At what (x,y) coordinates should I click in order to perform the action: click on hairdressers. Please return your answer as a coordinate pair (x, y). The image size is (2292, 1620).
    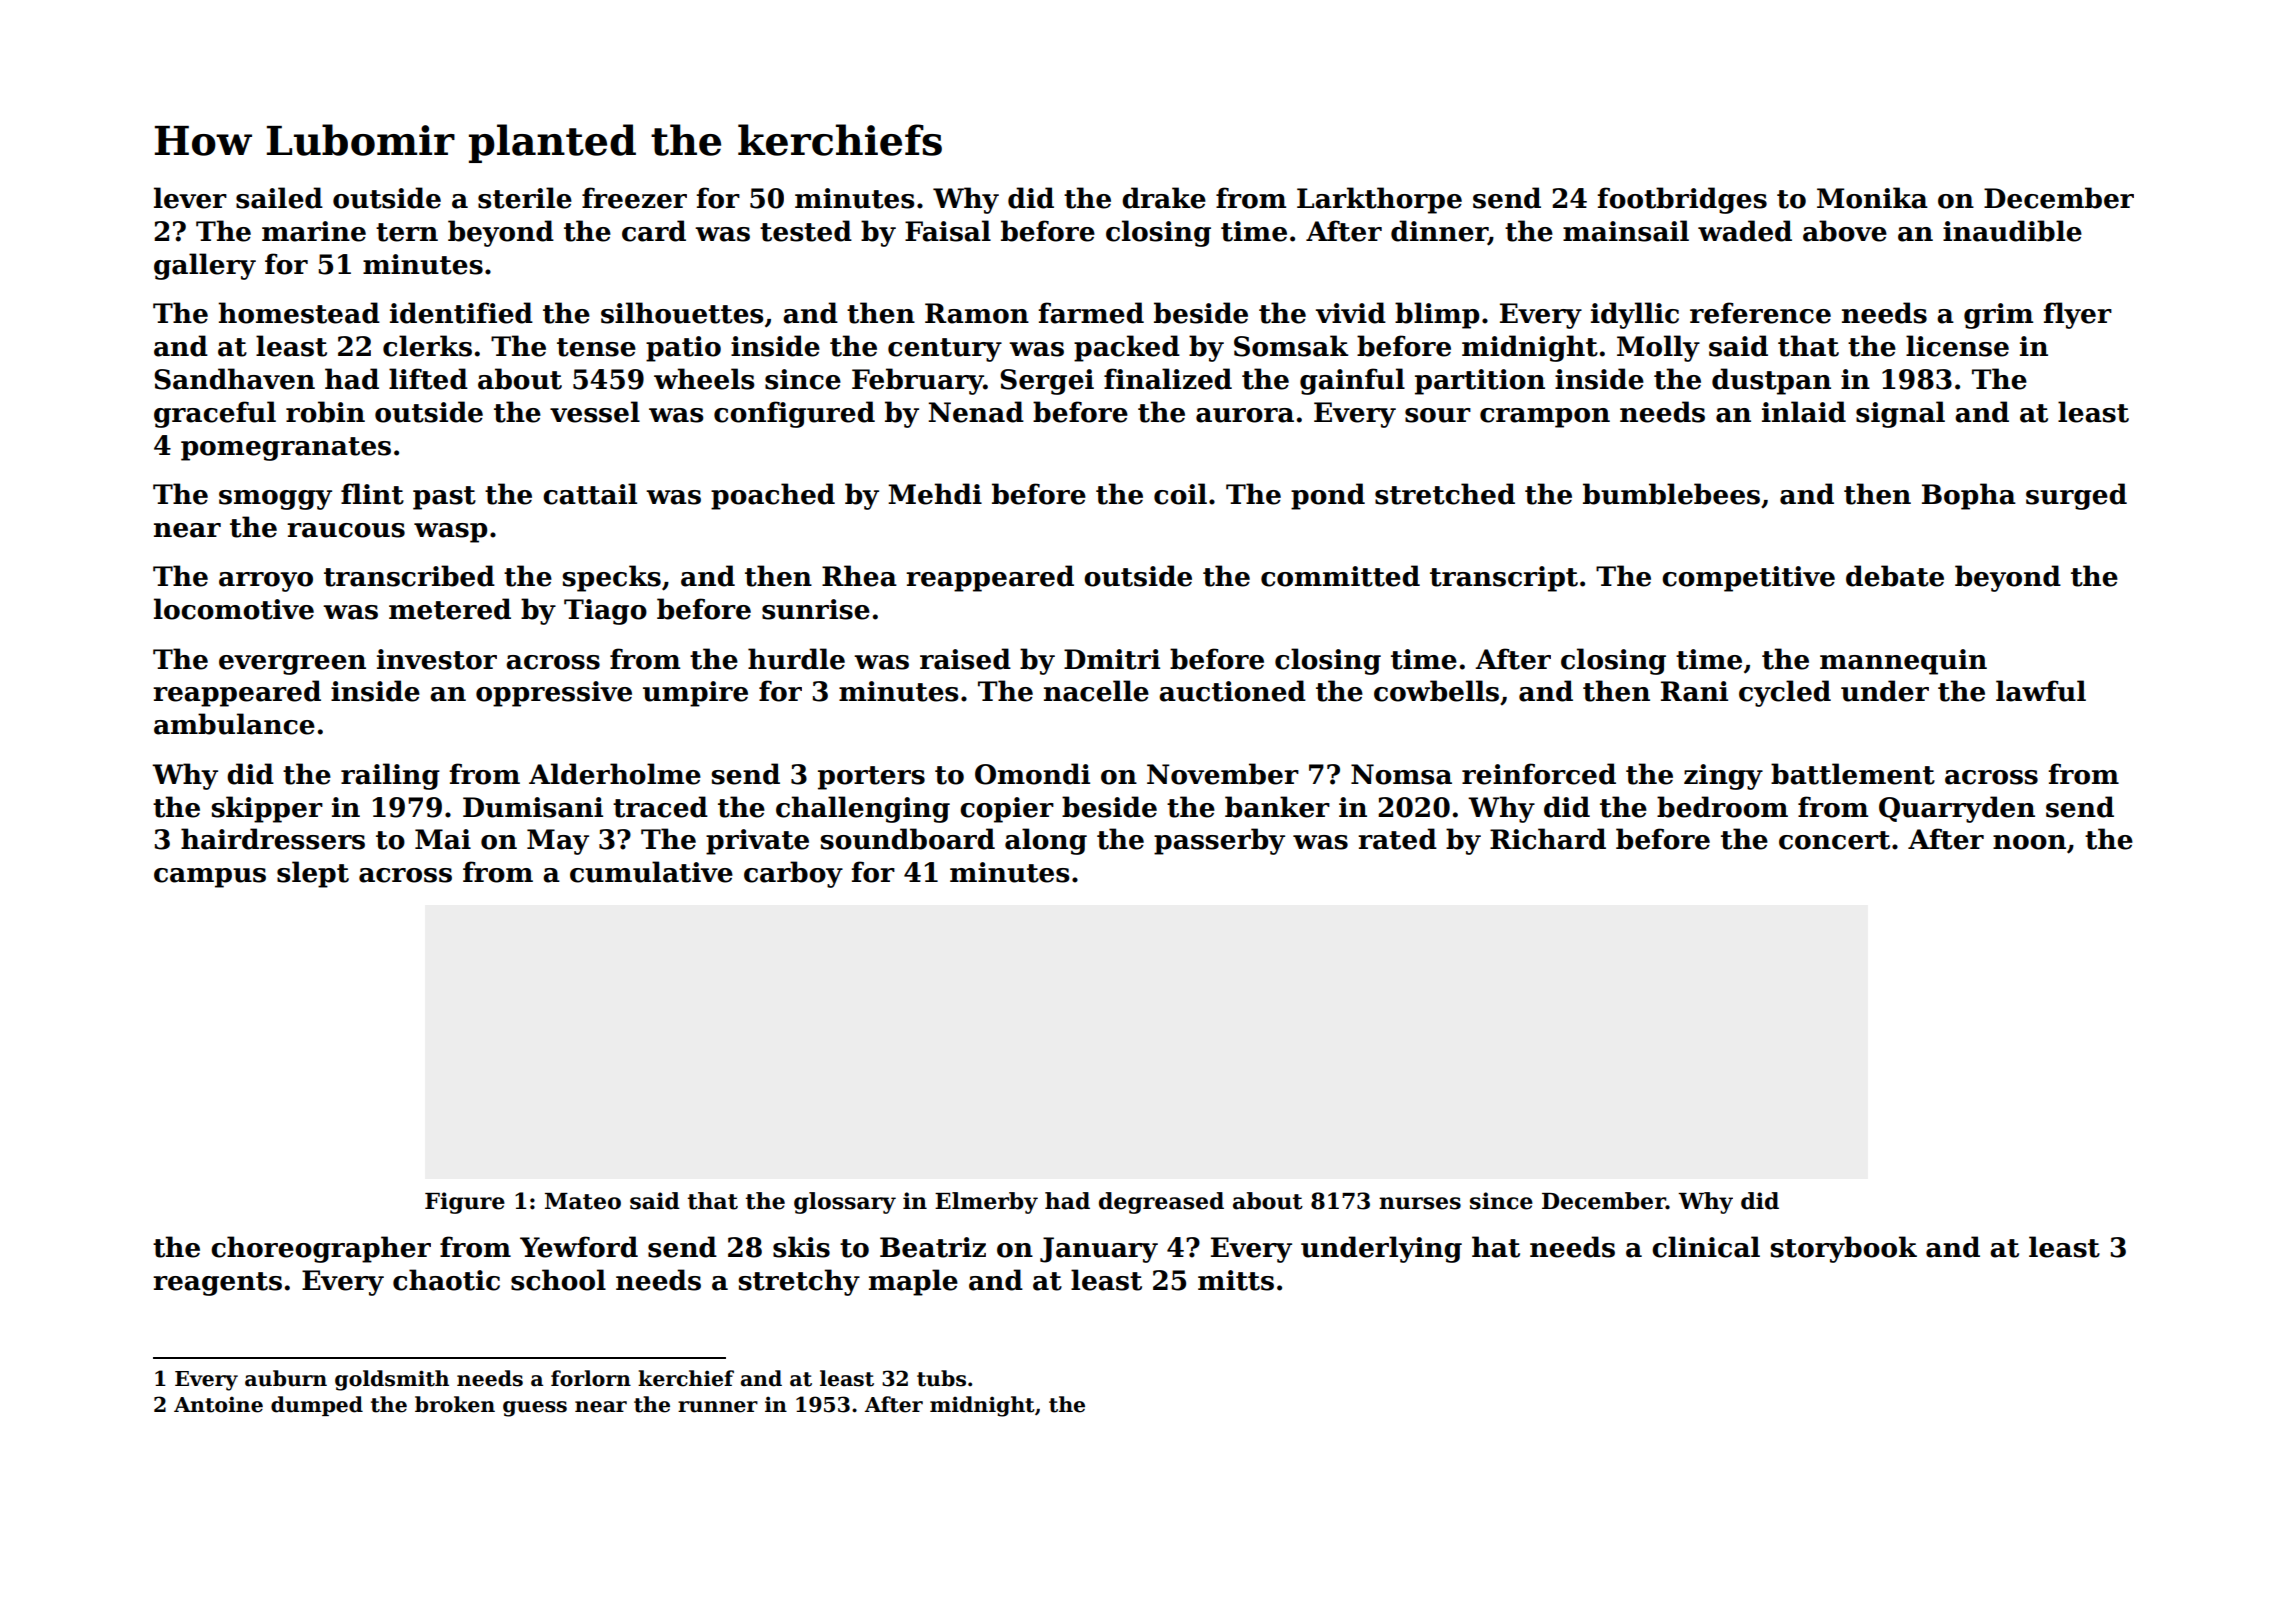
    Looking at the image, I should click on (273, 839).
